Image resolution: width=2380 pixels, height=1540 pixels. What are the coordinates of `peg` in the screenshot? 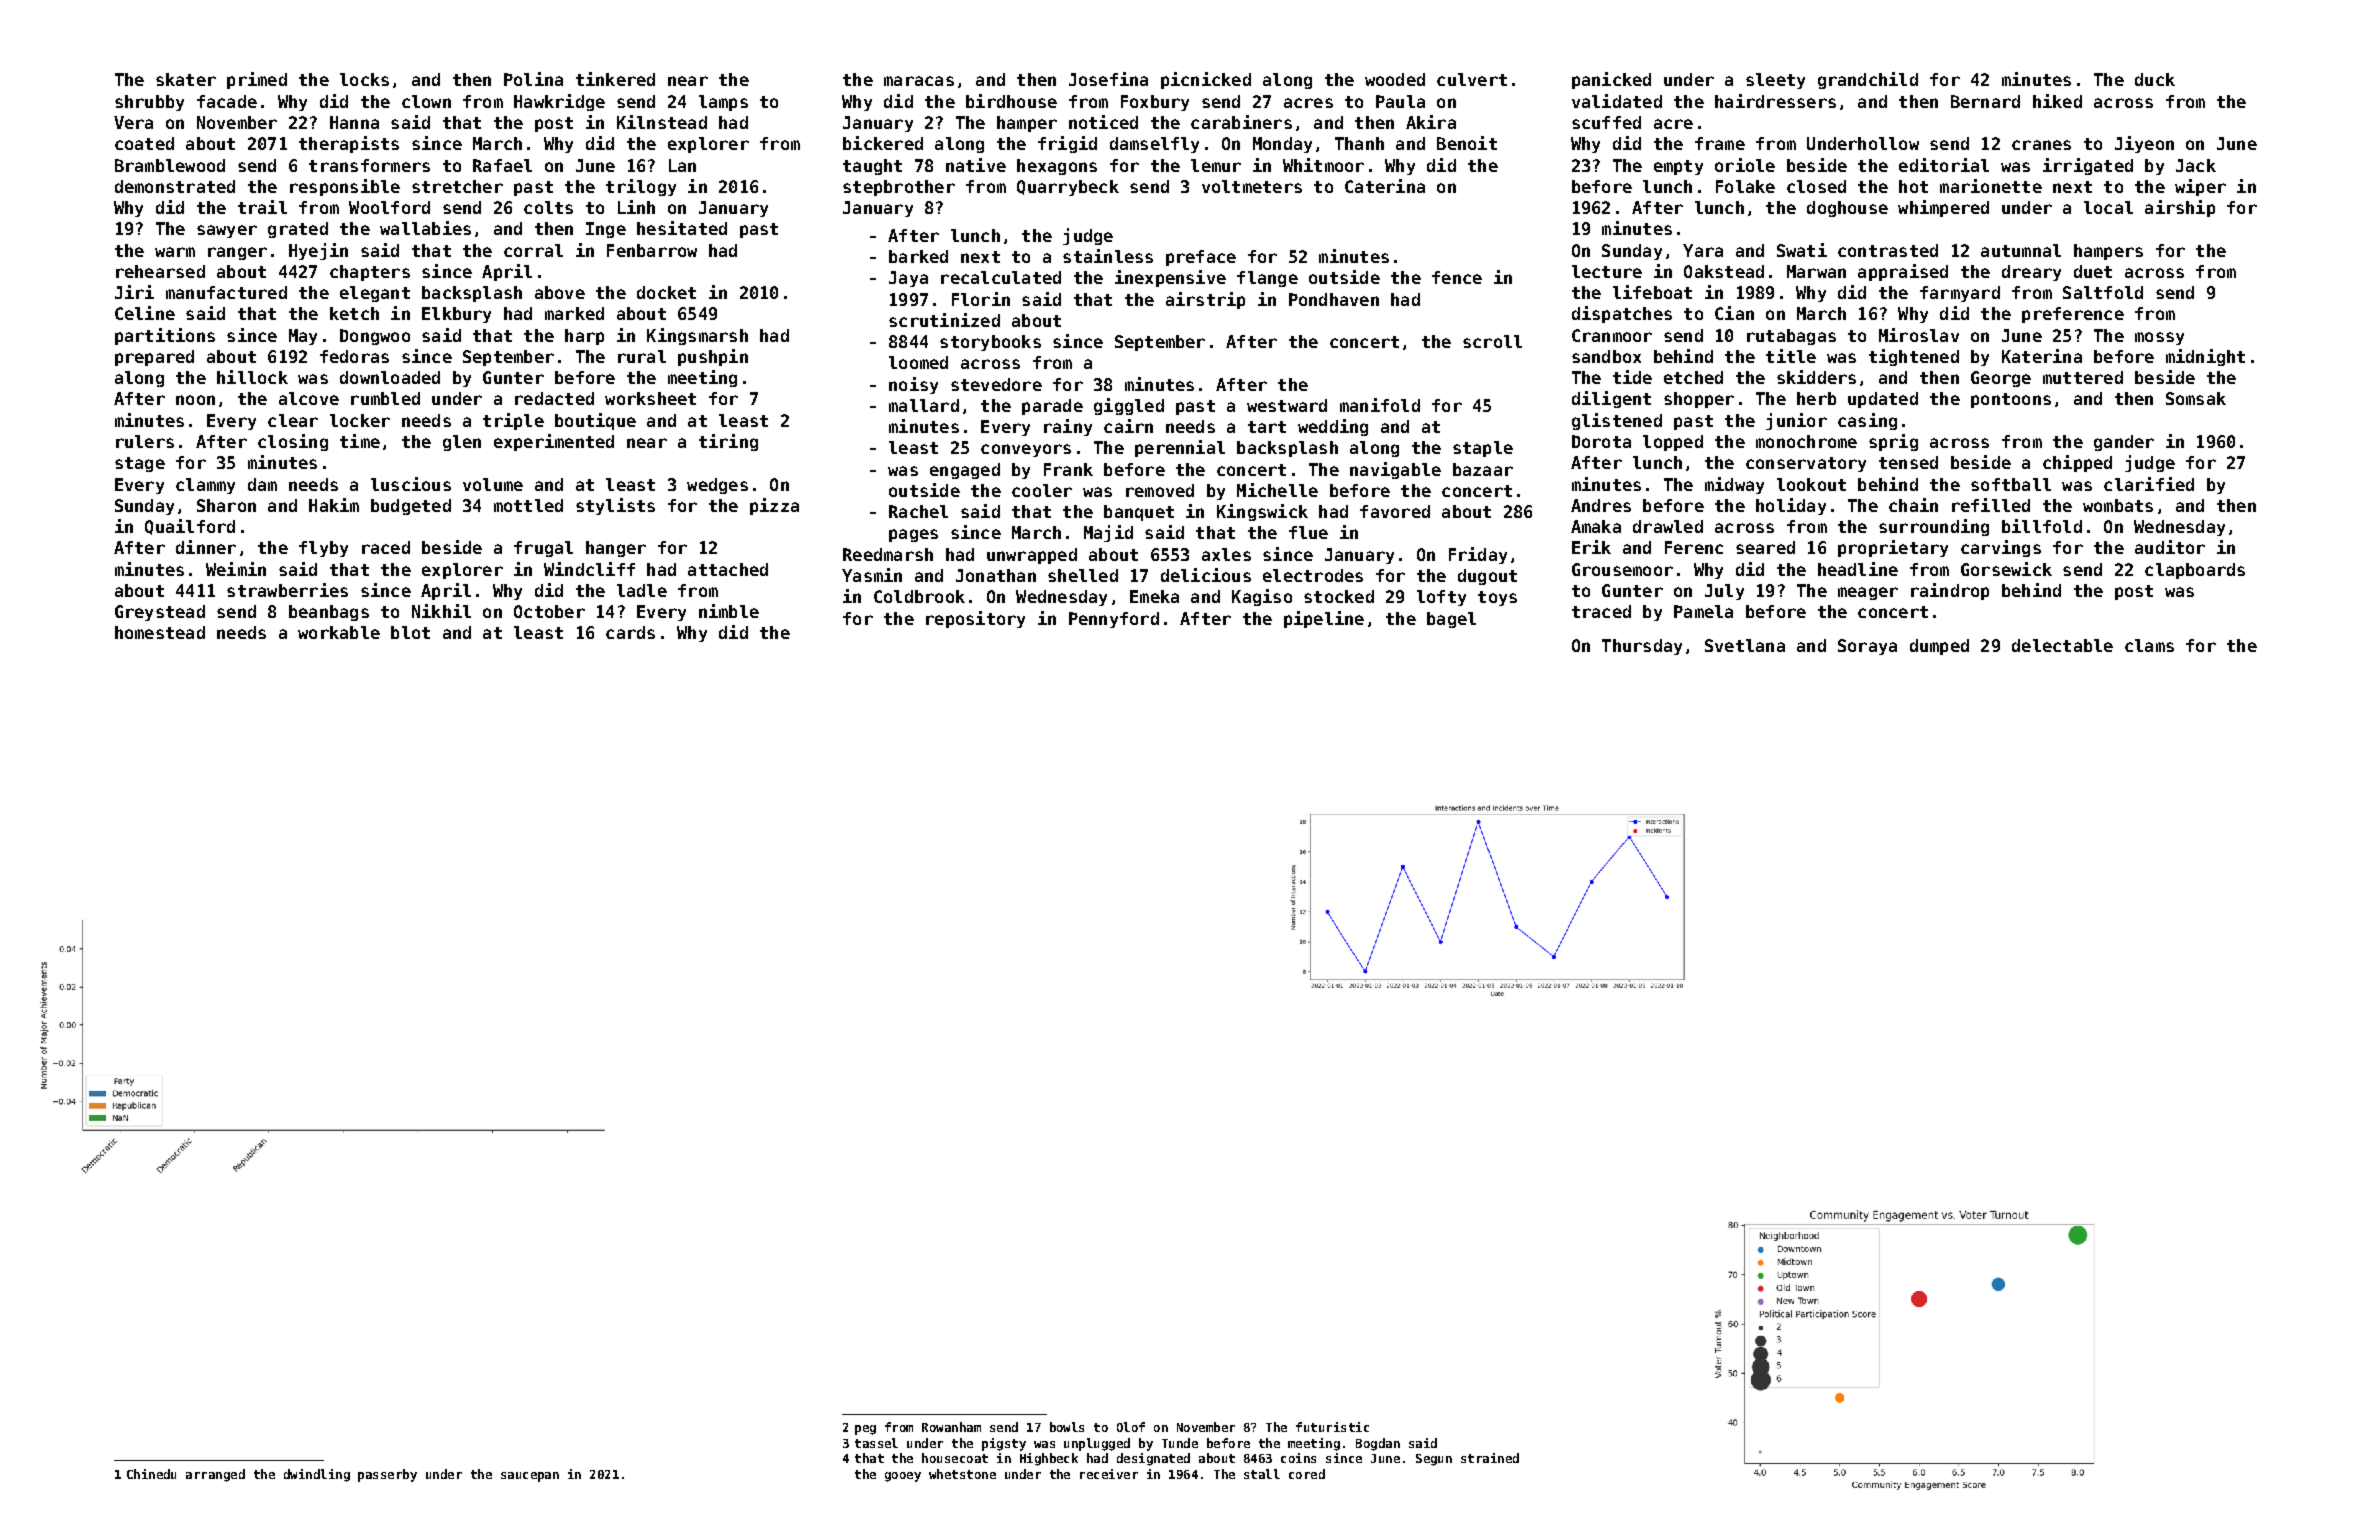 It's located at (865, 1430).
